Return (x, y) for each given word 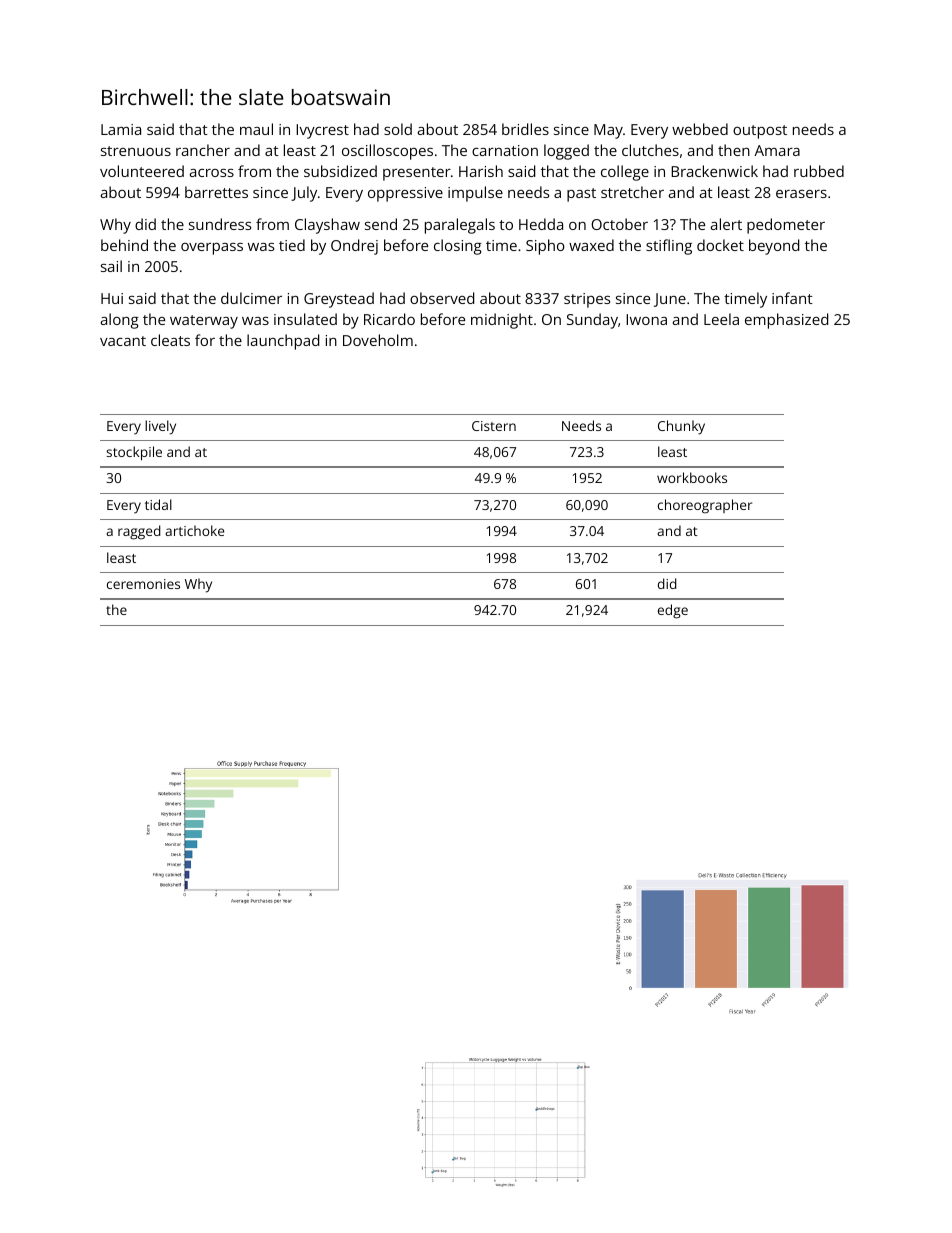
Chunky (681, 427)
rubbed (819, 171)
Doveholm (378, 340)
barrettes (216, 192)
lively (160, 427)
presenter (417, 174)
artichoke (194, 530)
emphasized (786, 321)
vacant (123, 341)
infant (792, 298)
